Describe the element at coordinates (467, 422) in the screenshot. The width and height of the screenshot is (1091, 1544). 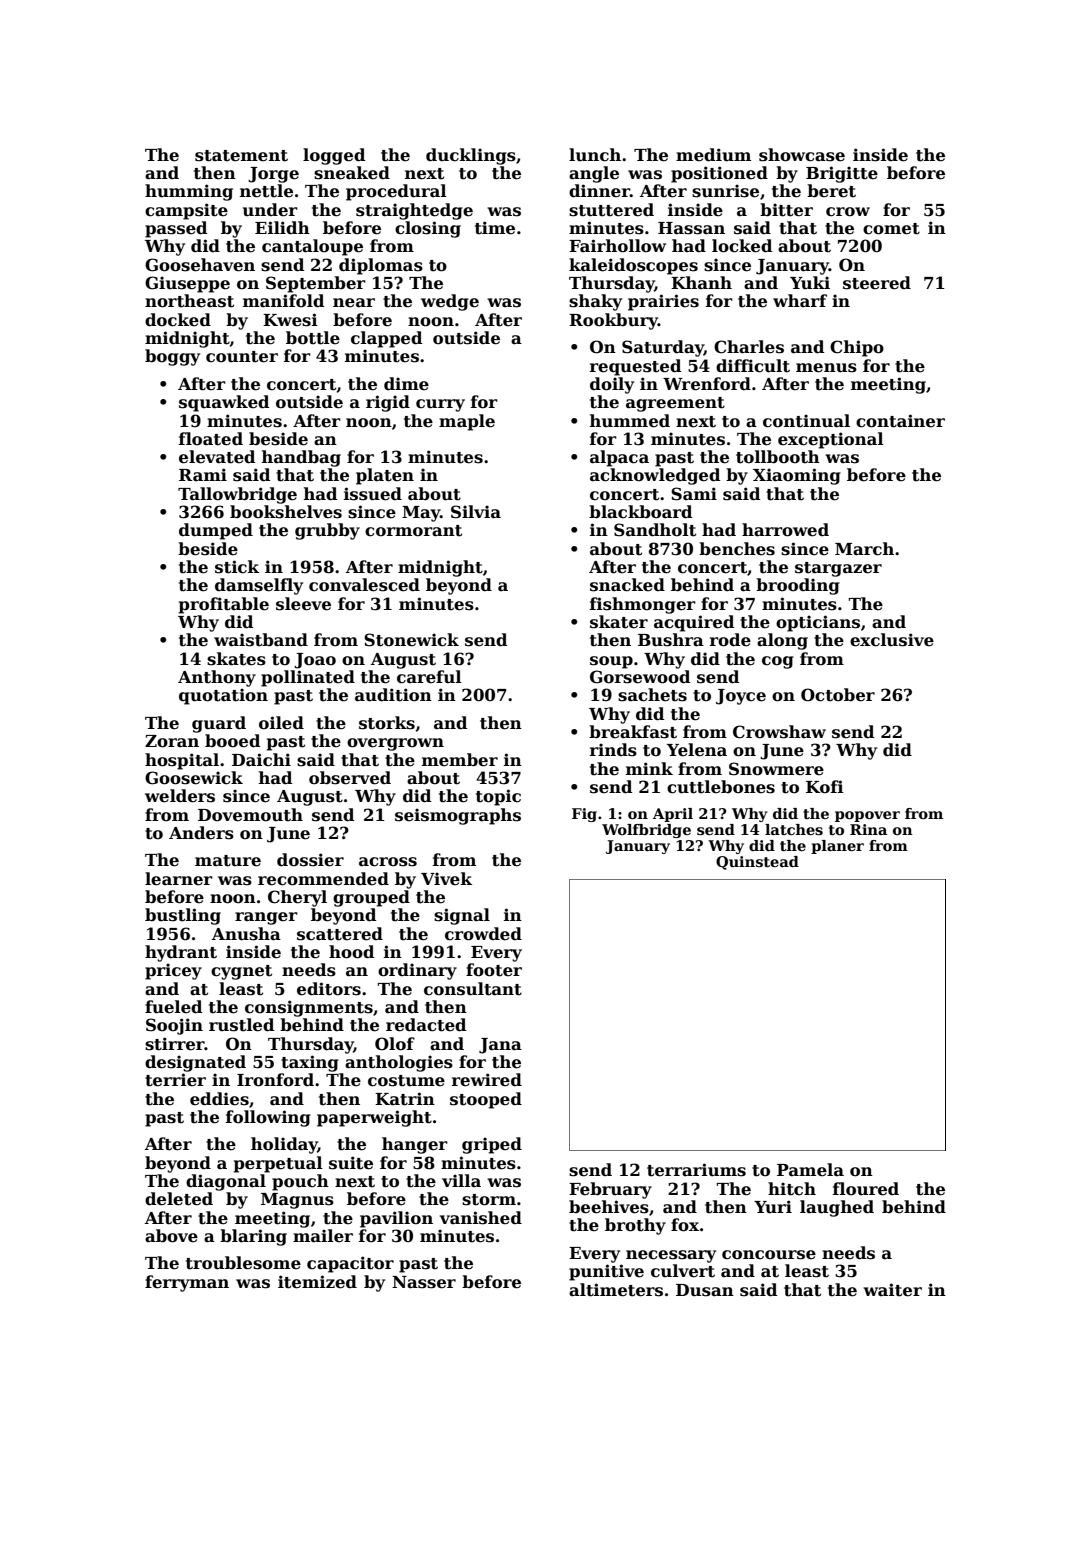
I see `maple` at that location.
